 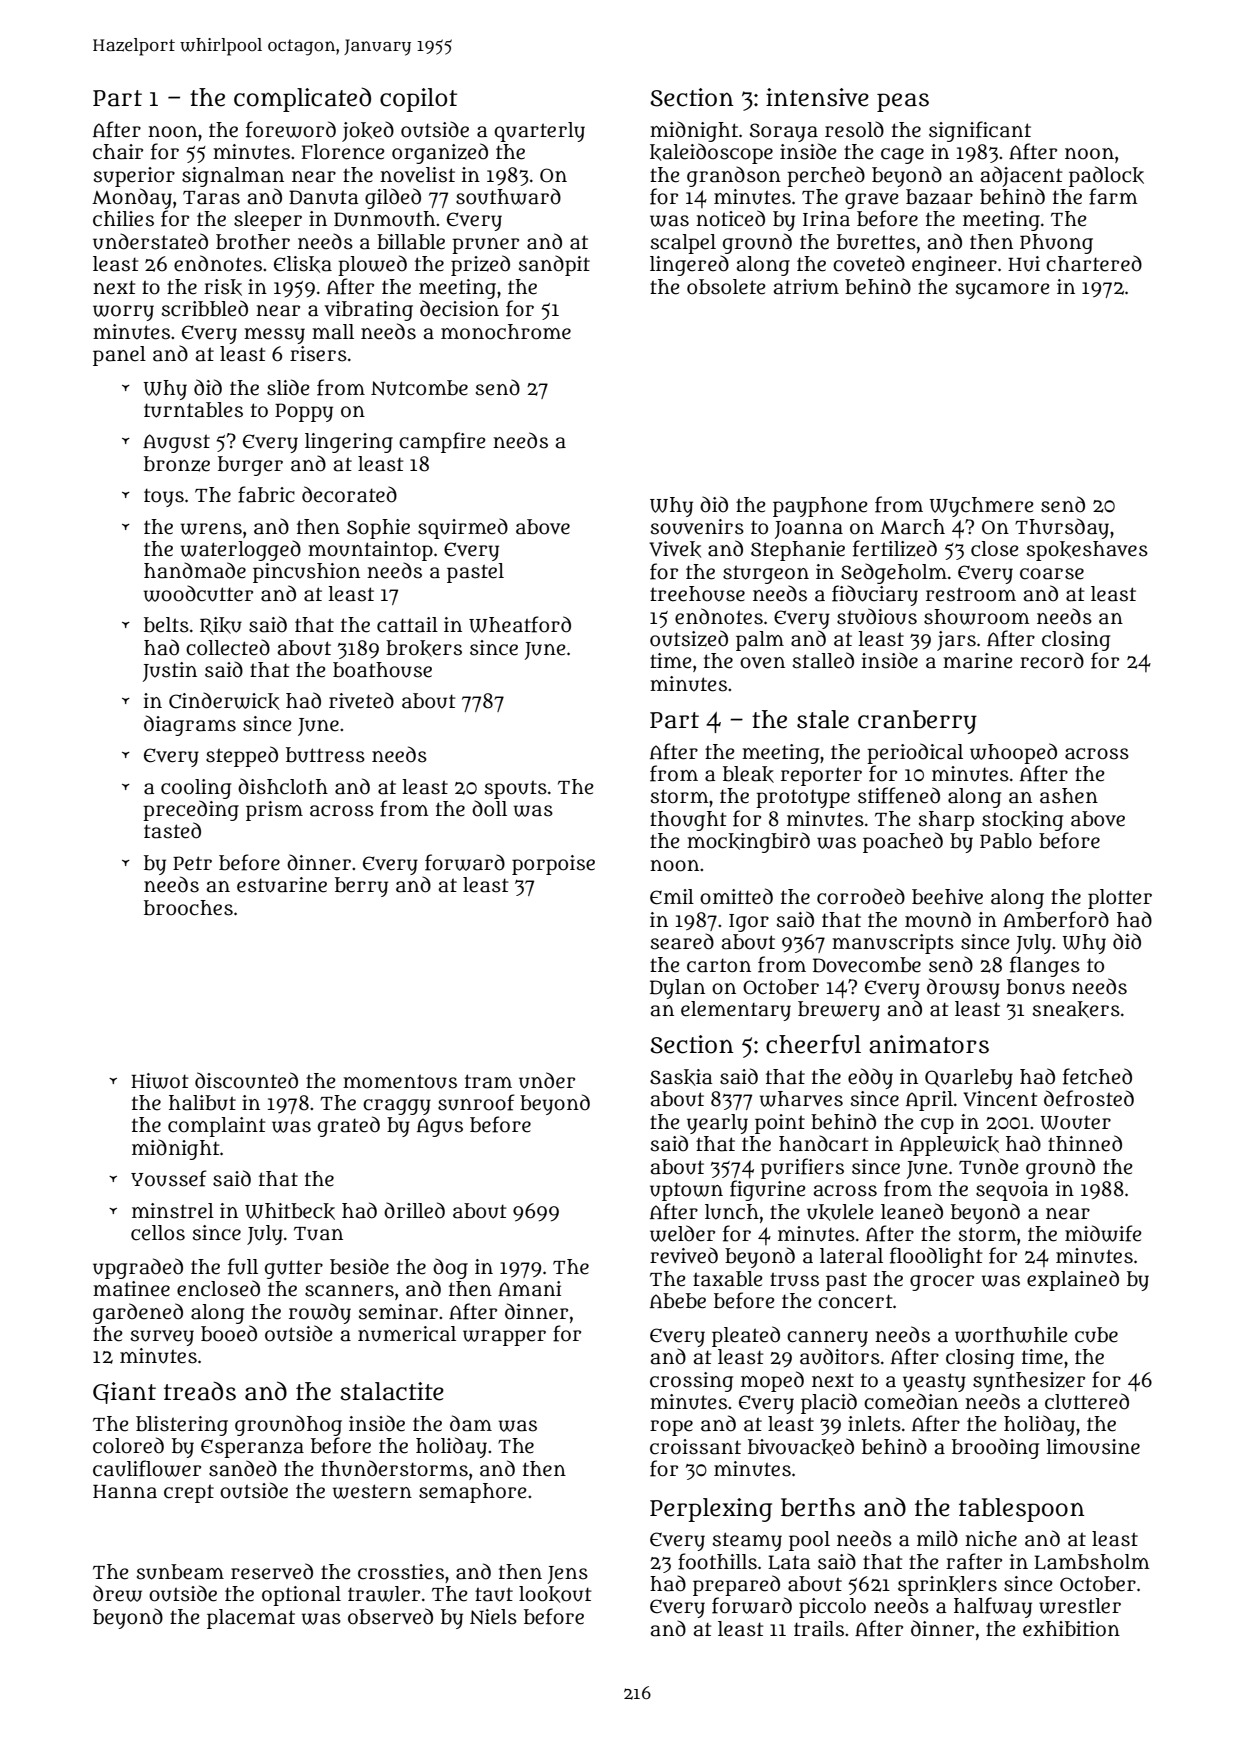 I want to click on brooches, so click(x=188, y=908).
